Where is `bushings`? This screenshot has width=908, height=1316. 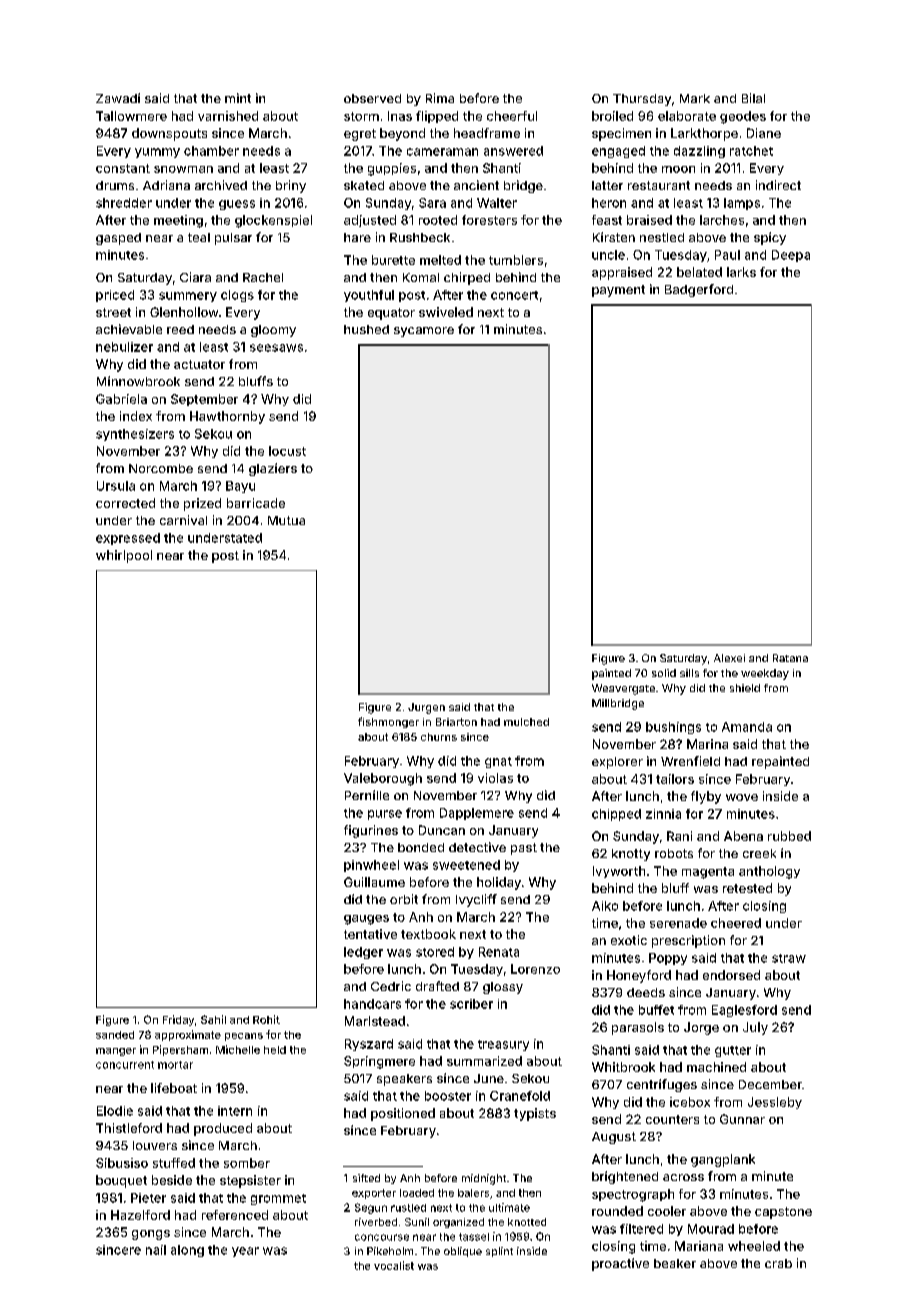 bushings is located at coordinates (673, 728).
